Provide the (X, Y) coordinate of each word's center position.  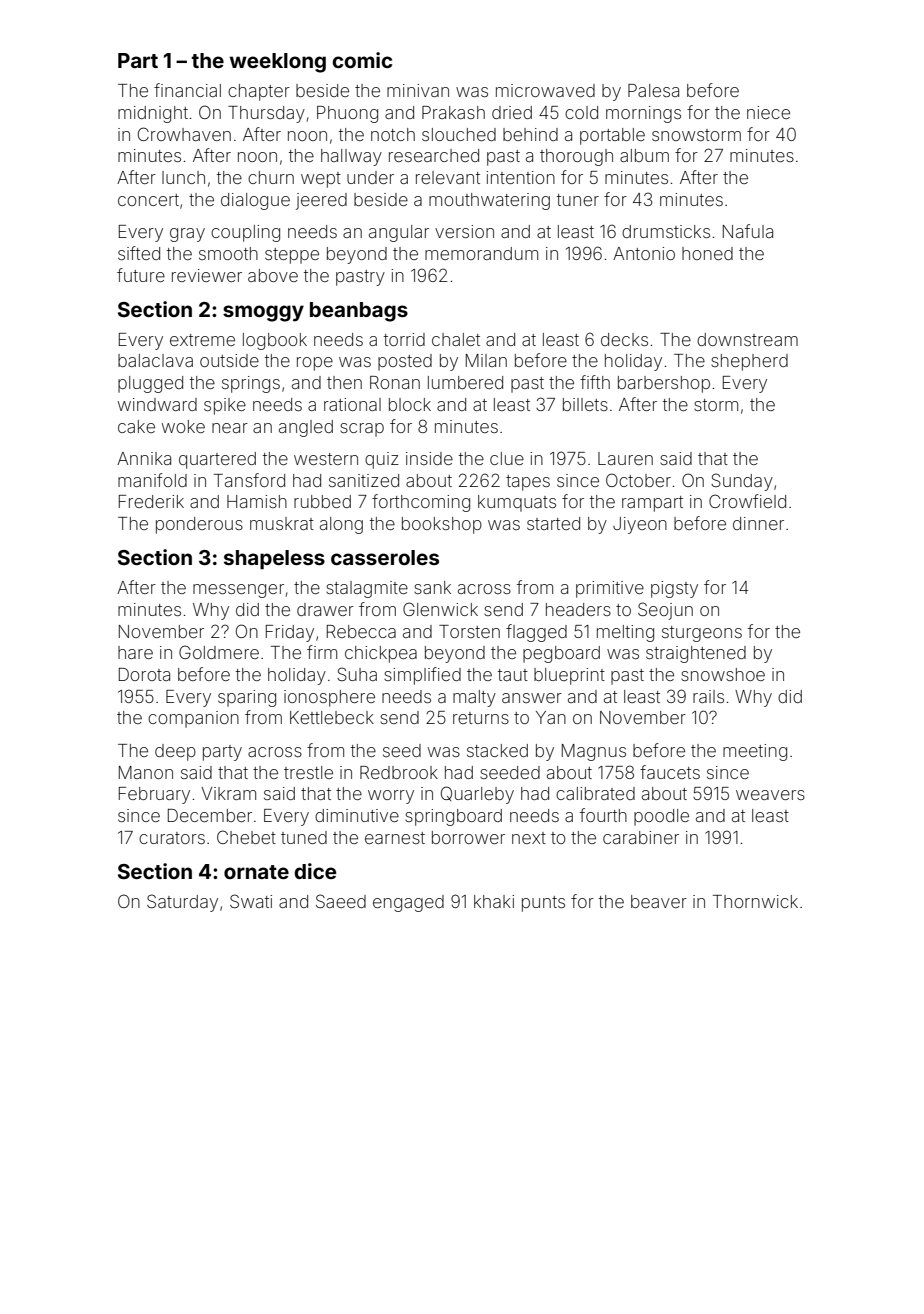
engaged (408, 903)
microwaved (545, 90)
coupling (245, 233)
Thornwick (755, 901)
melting (625, 633)
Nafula (748, 231)
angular (399, 233)
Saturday (182, 903)
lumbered (465, 382)
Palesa (653, 90)
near (230, 428)
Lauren (625, 458)
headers (578, 609)
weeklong (278, 63)
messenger (238, 591)
